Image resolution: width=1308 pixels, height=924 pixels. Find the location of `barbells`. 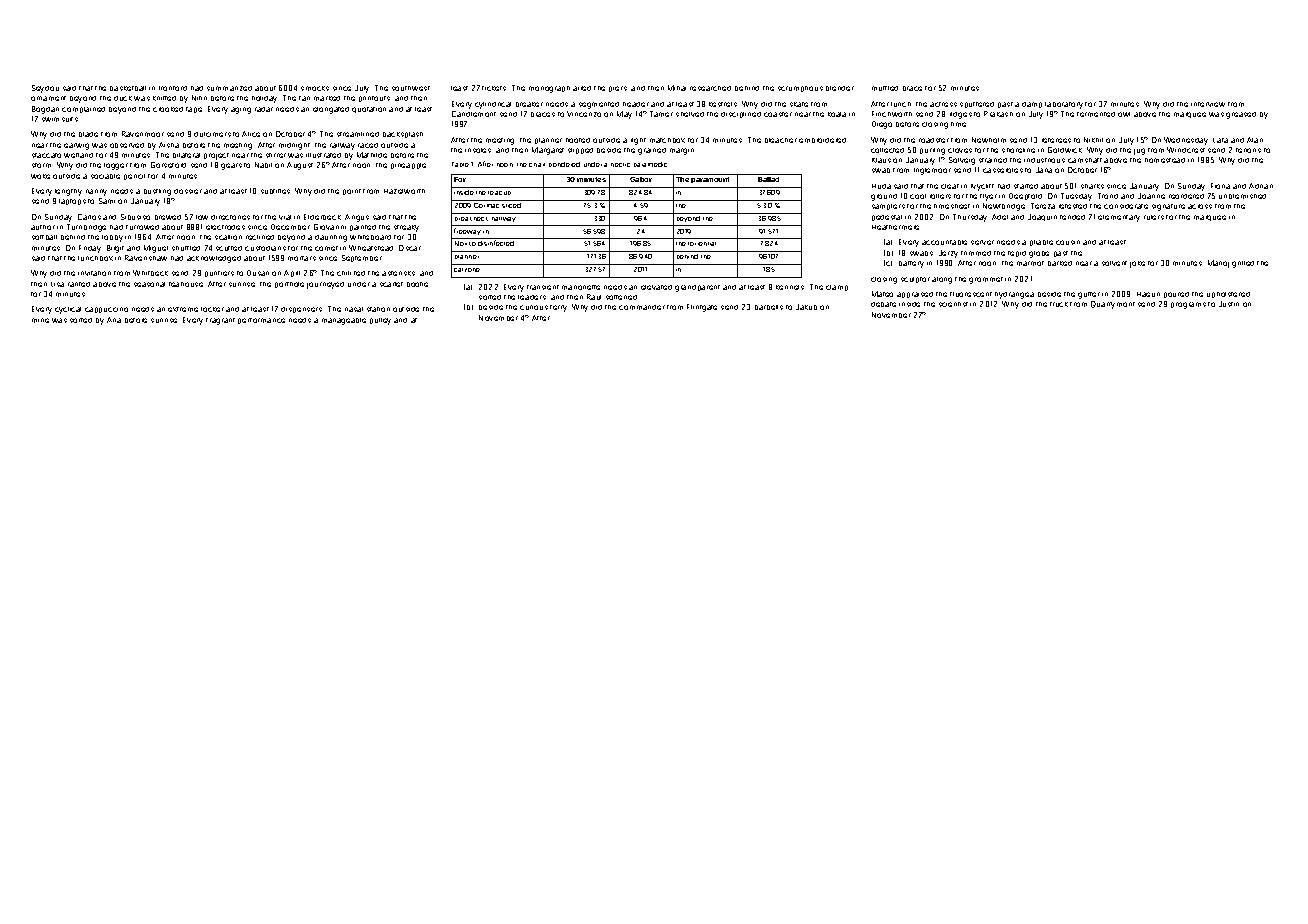

barbells is located at coordinates (769, 307).
